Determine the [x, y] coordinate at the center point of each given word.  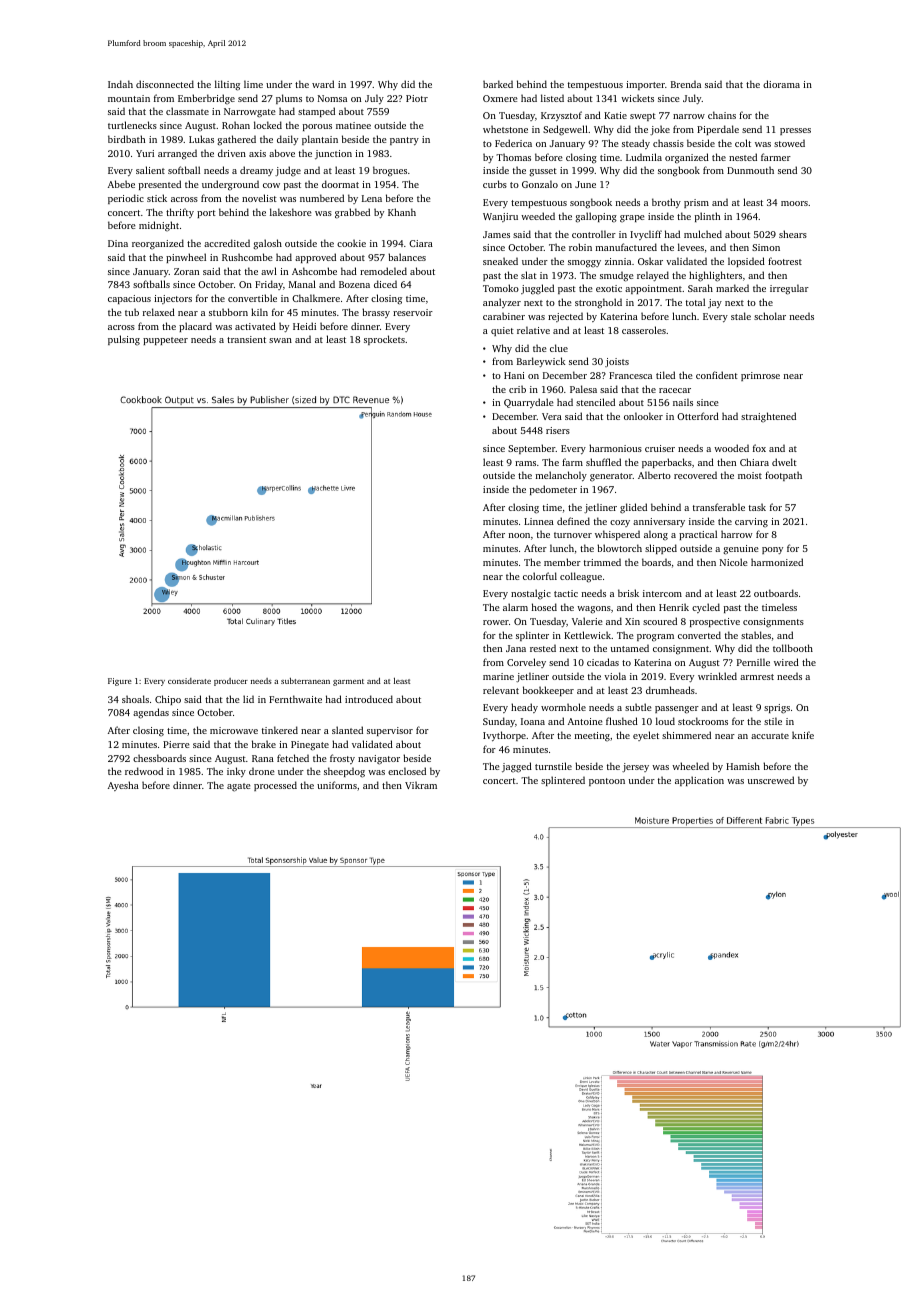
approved [315, 258]
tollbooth [793, 648]
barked [498, 84]
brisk [628, 593]
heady [524, 708]
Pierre [176, 744]
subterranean [305, 681]
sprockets [384, 340]
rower [496, 622]
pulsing [124, 340]
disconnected [165, 84]
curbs [495, 184]
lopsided [746, 262]
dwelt [784, 462]
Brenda [686, 84]
